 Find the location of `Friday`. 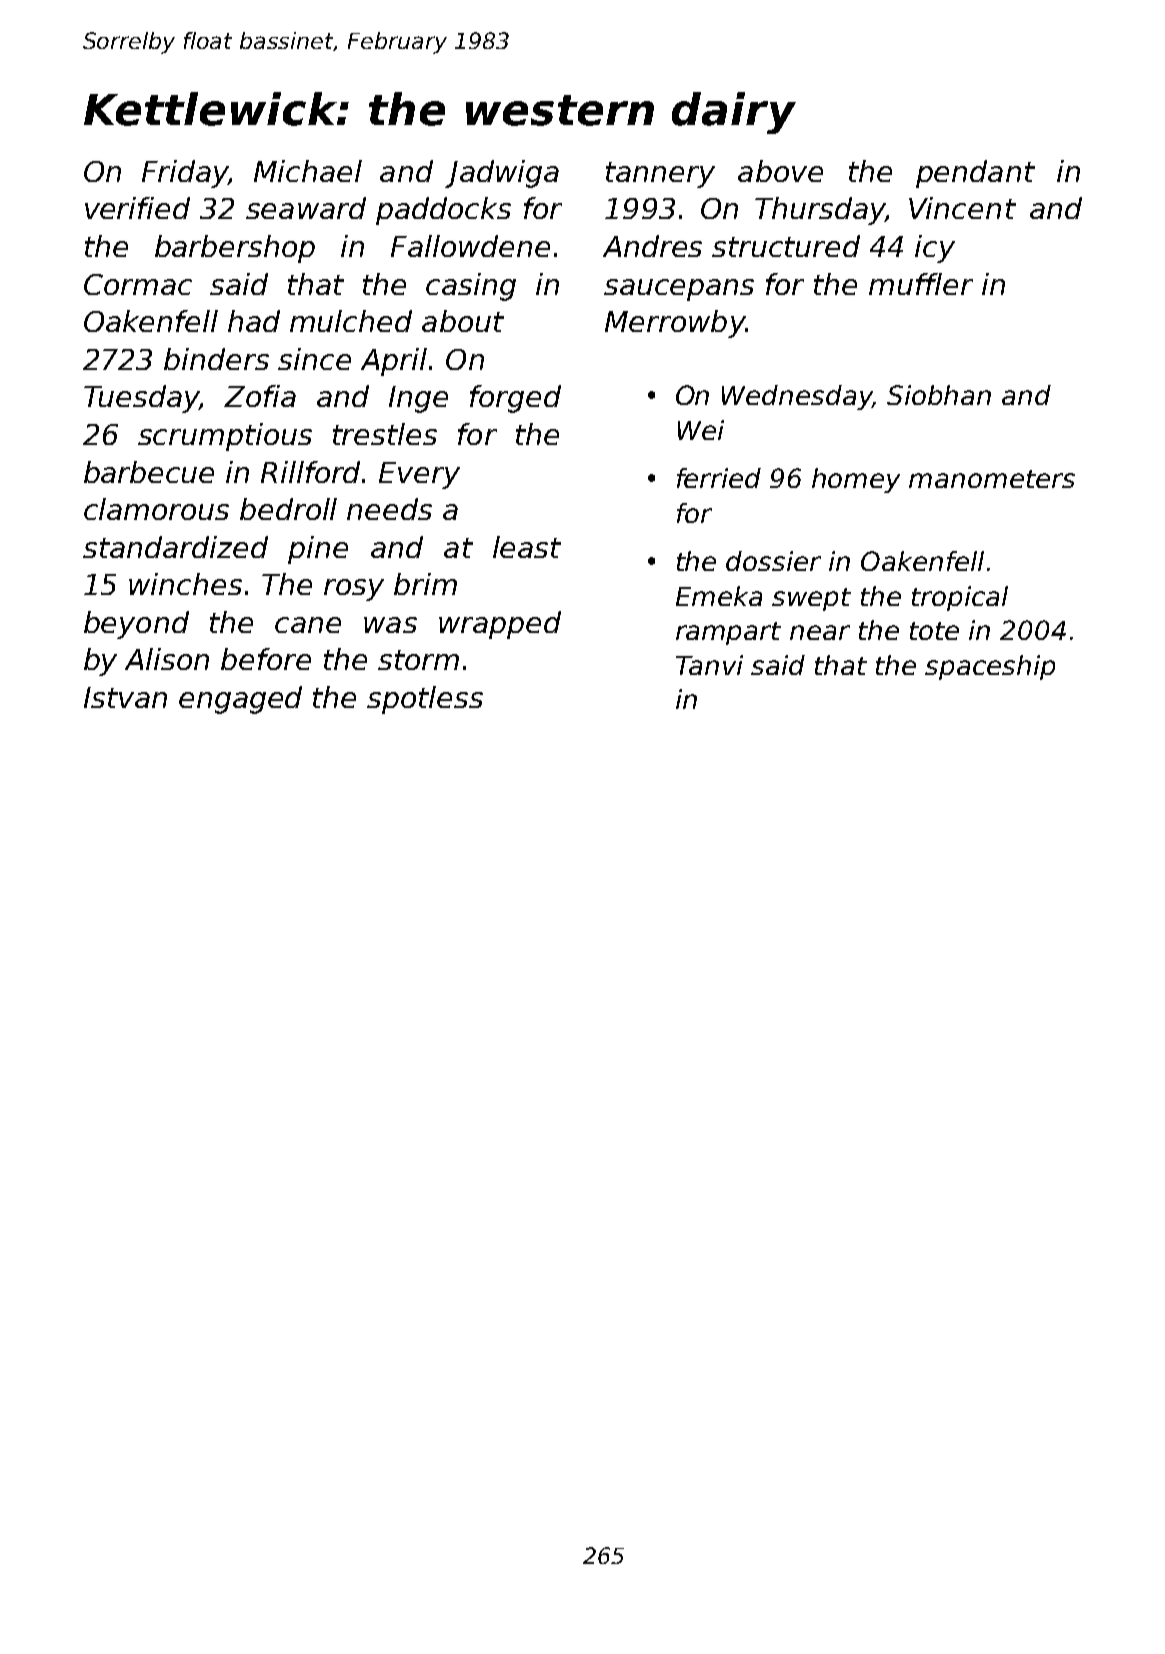

Friday is located at coordinates (185, 174).
